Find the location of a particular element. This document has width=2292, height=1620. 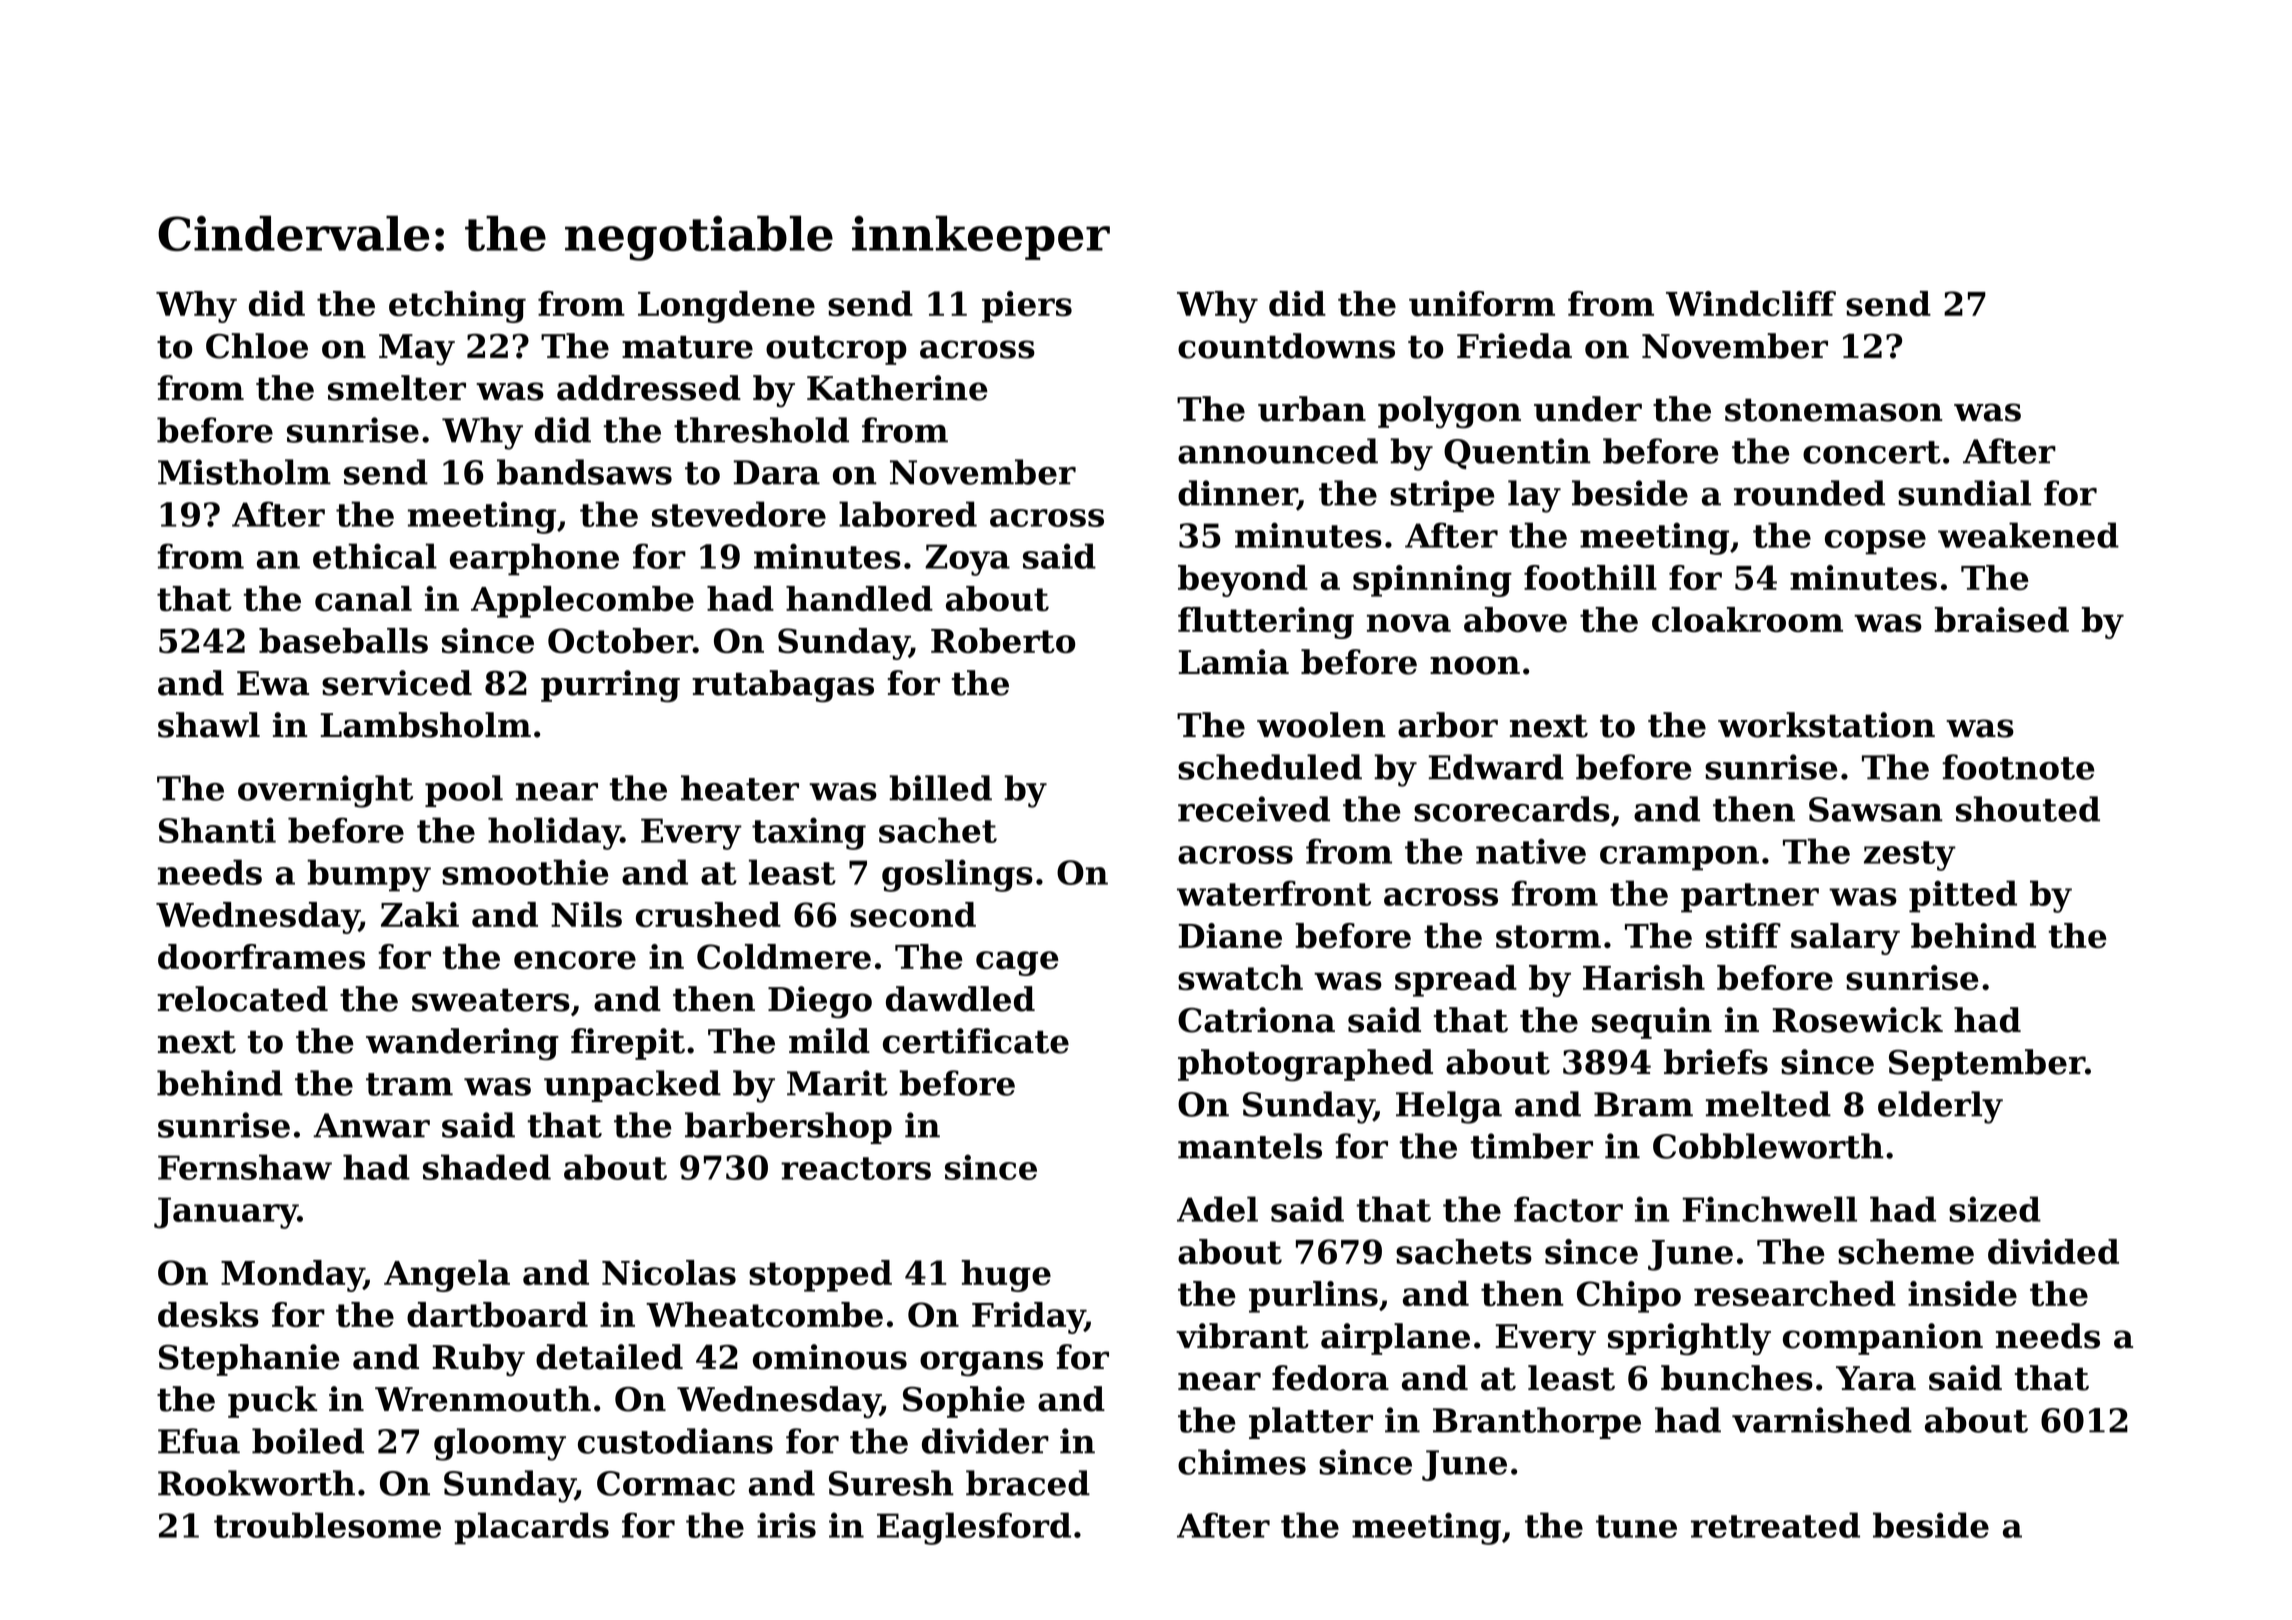

purring is located at coordinates (610, 686).
